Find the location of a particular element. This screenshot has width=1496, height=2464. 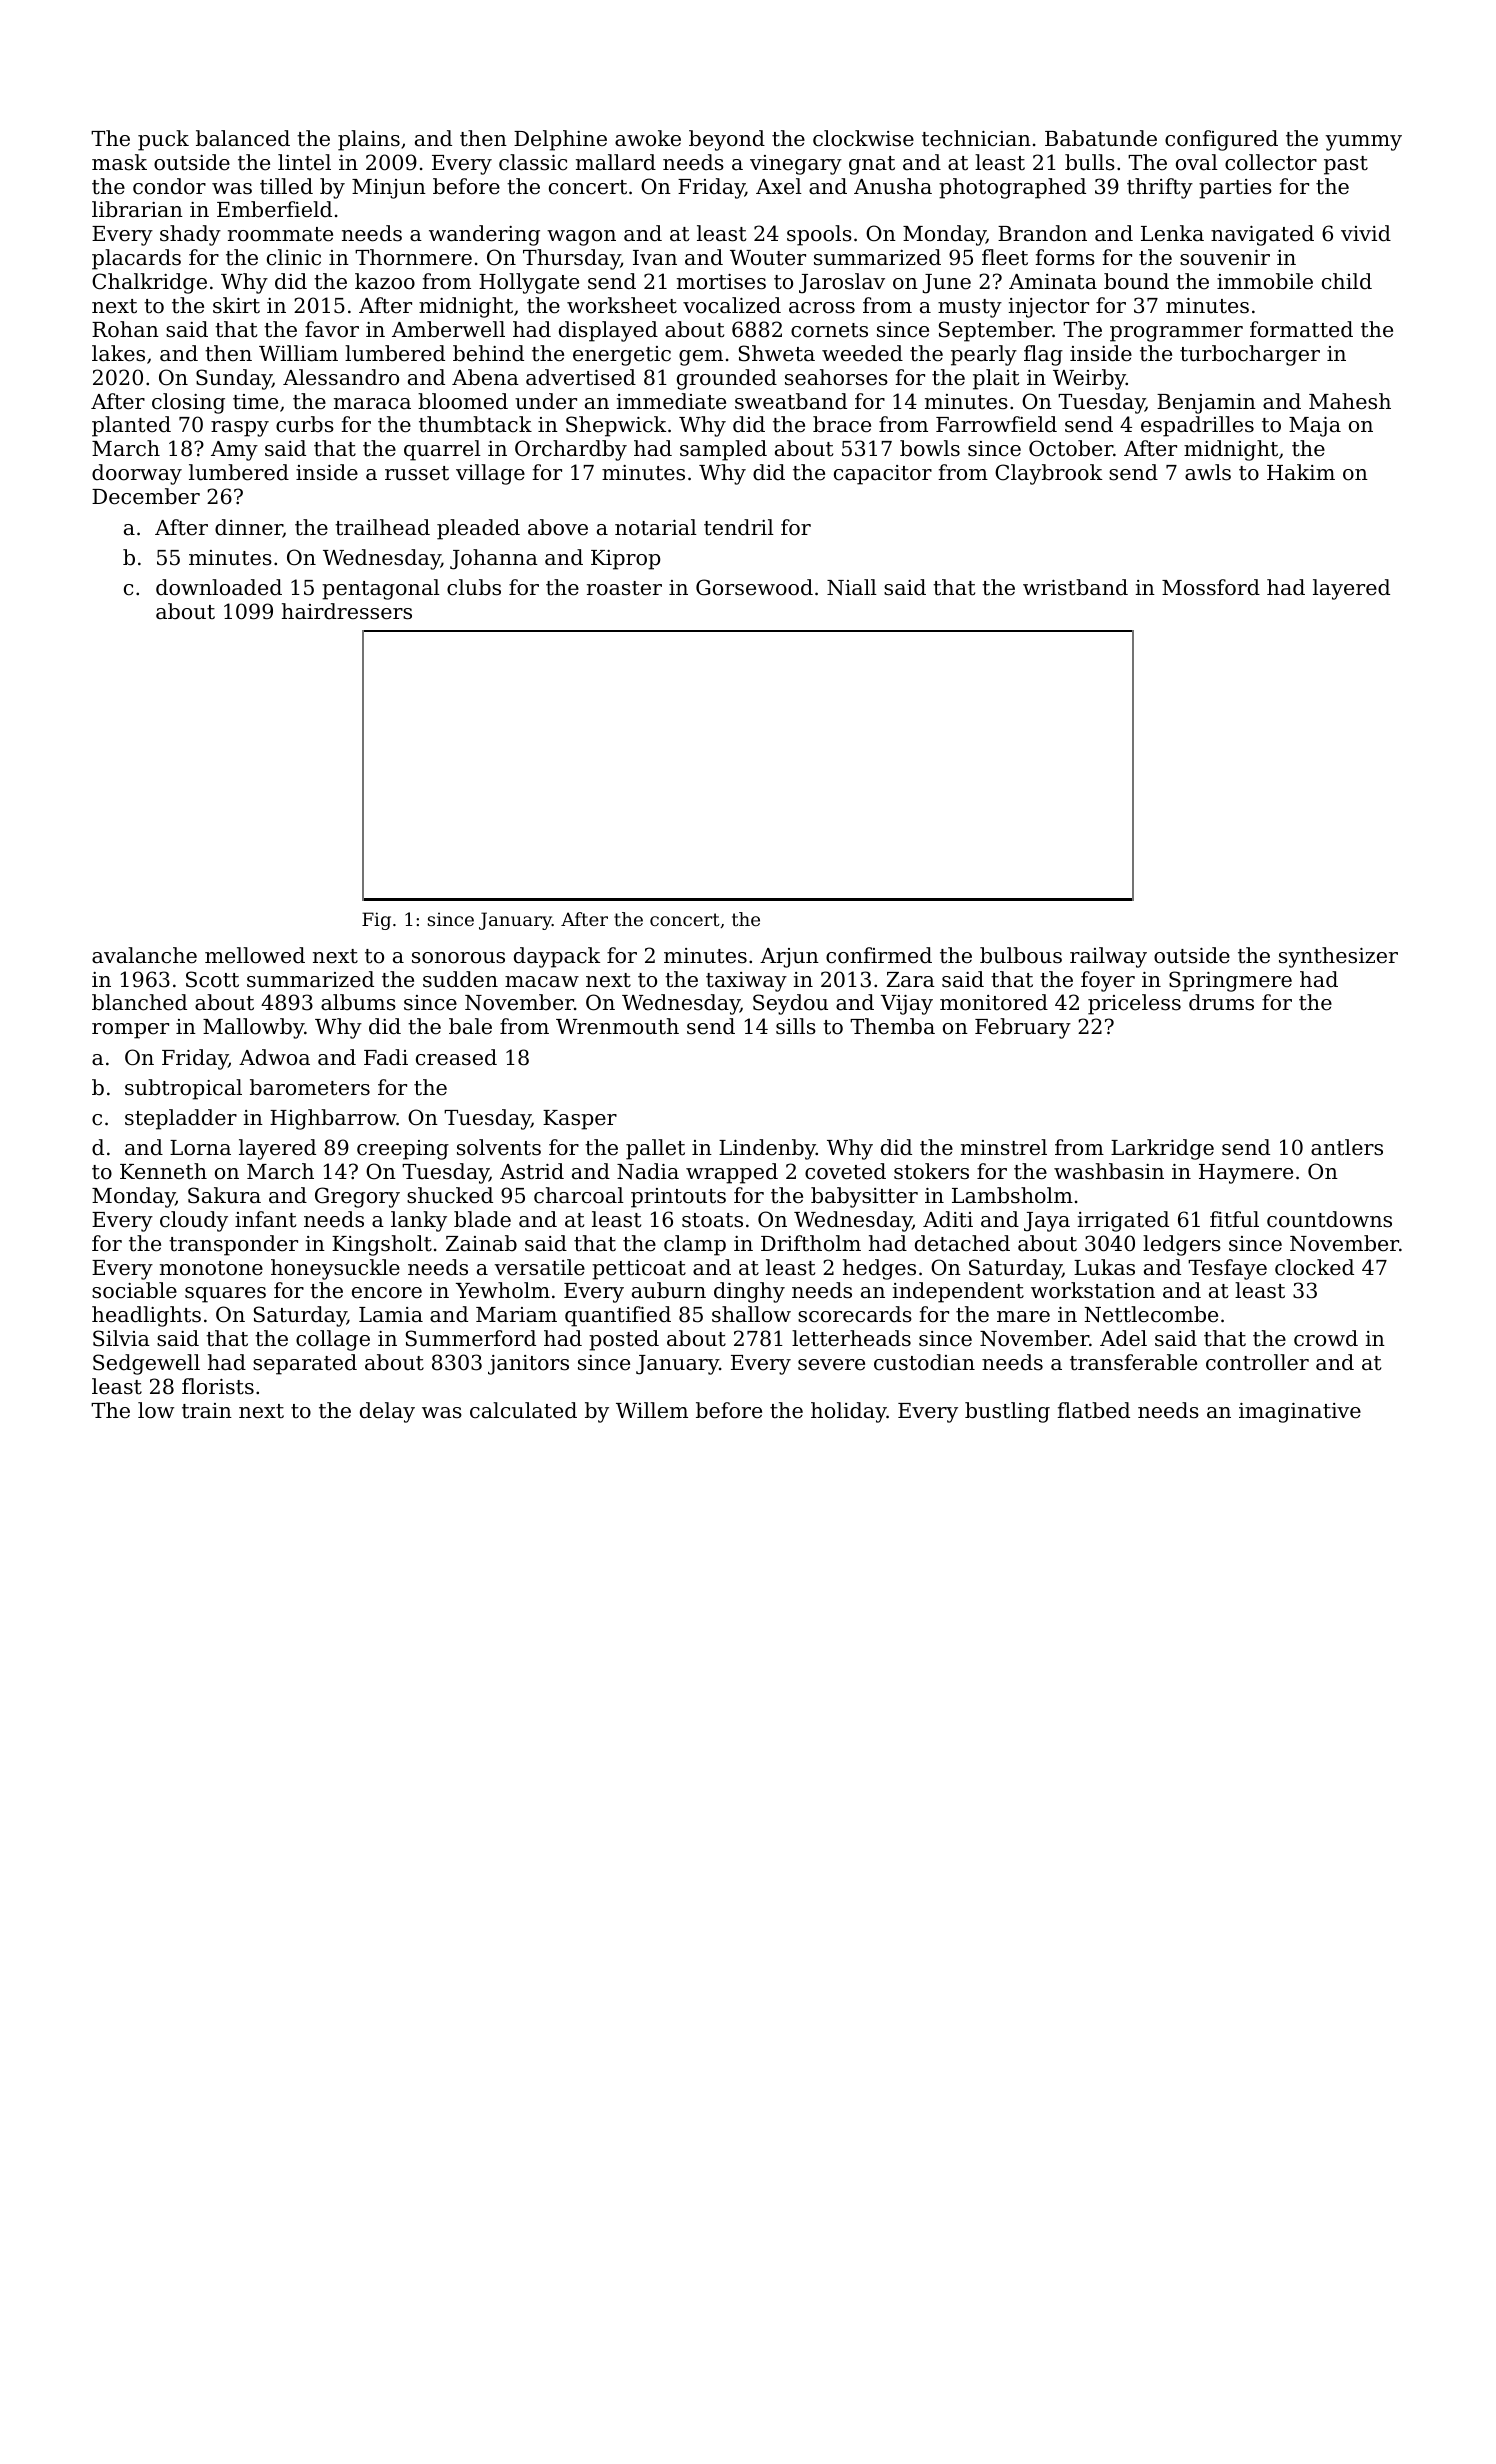

Kenneth is located at coordinates (163, 1171).
